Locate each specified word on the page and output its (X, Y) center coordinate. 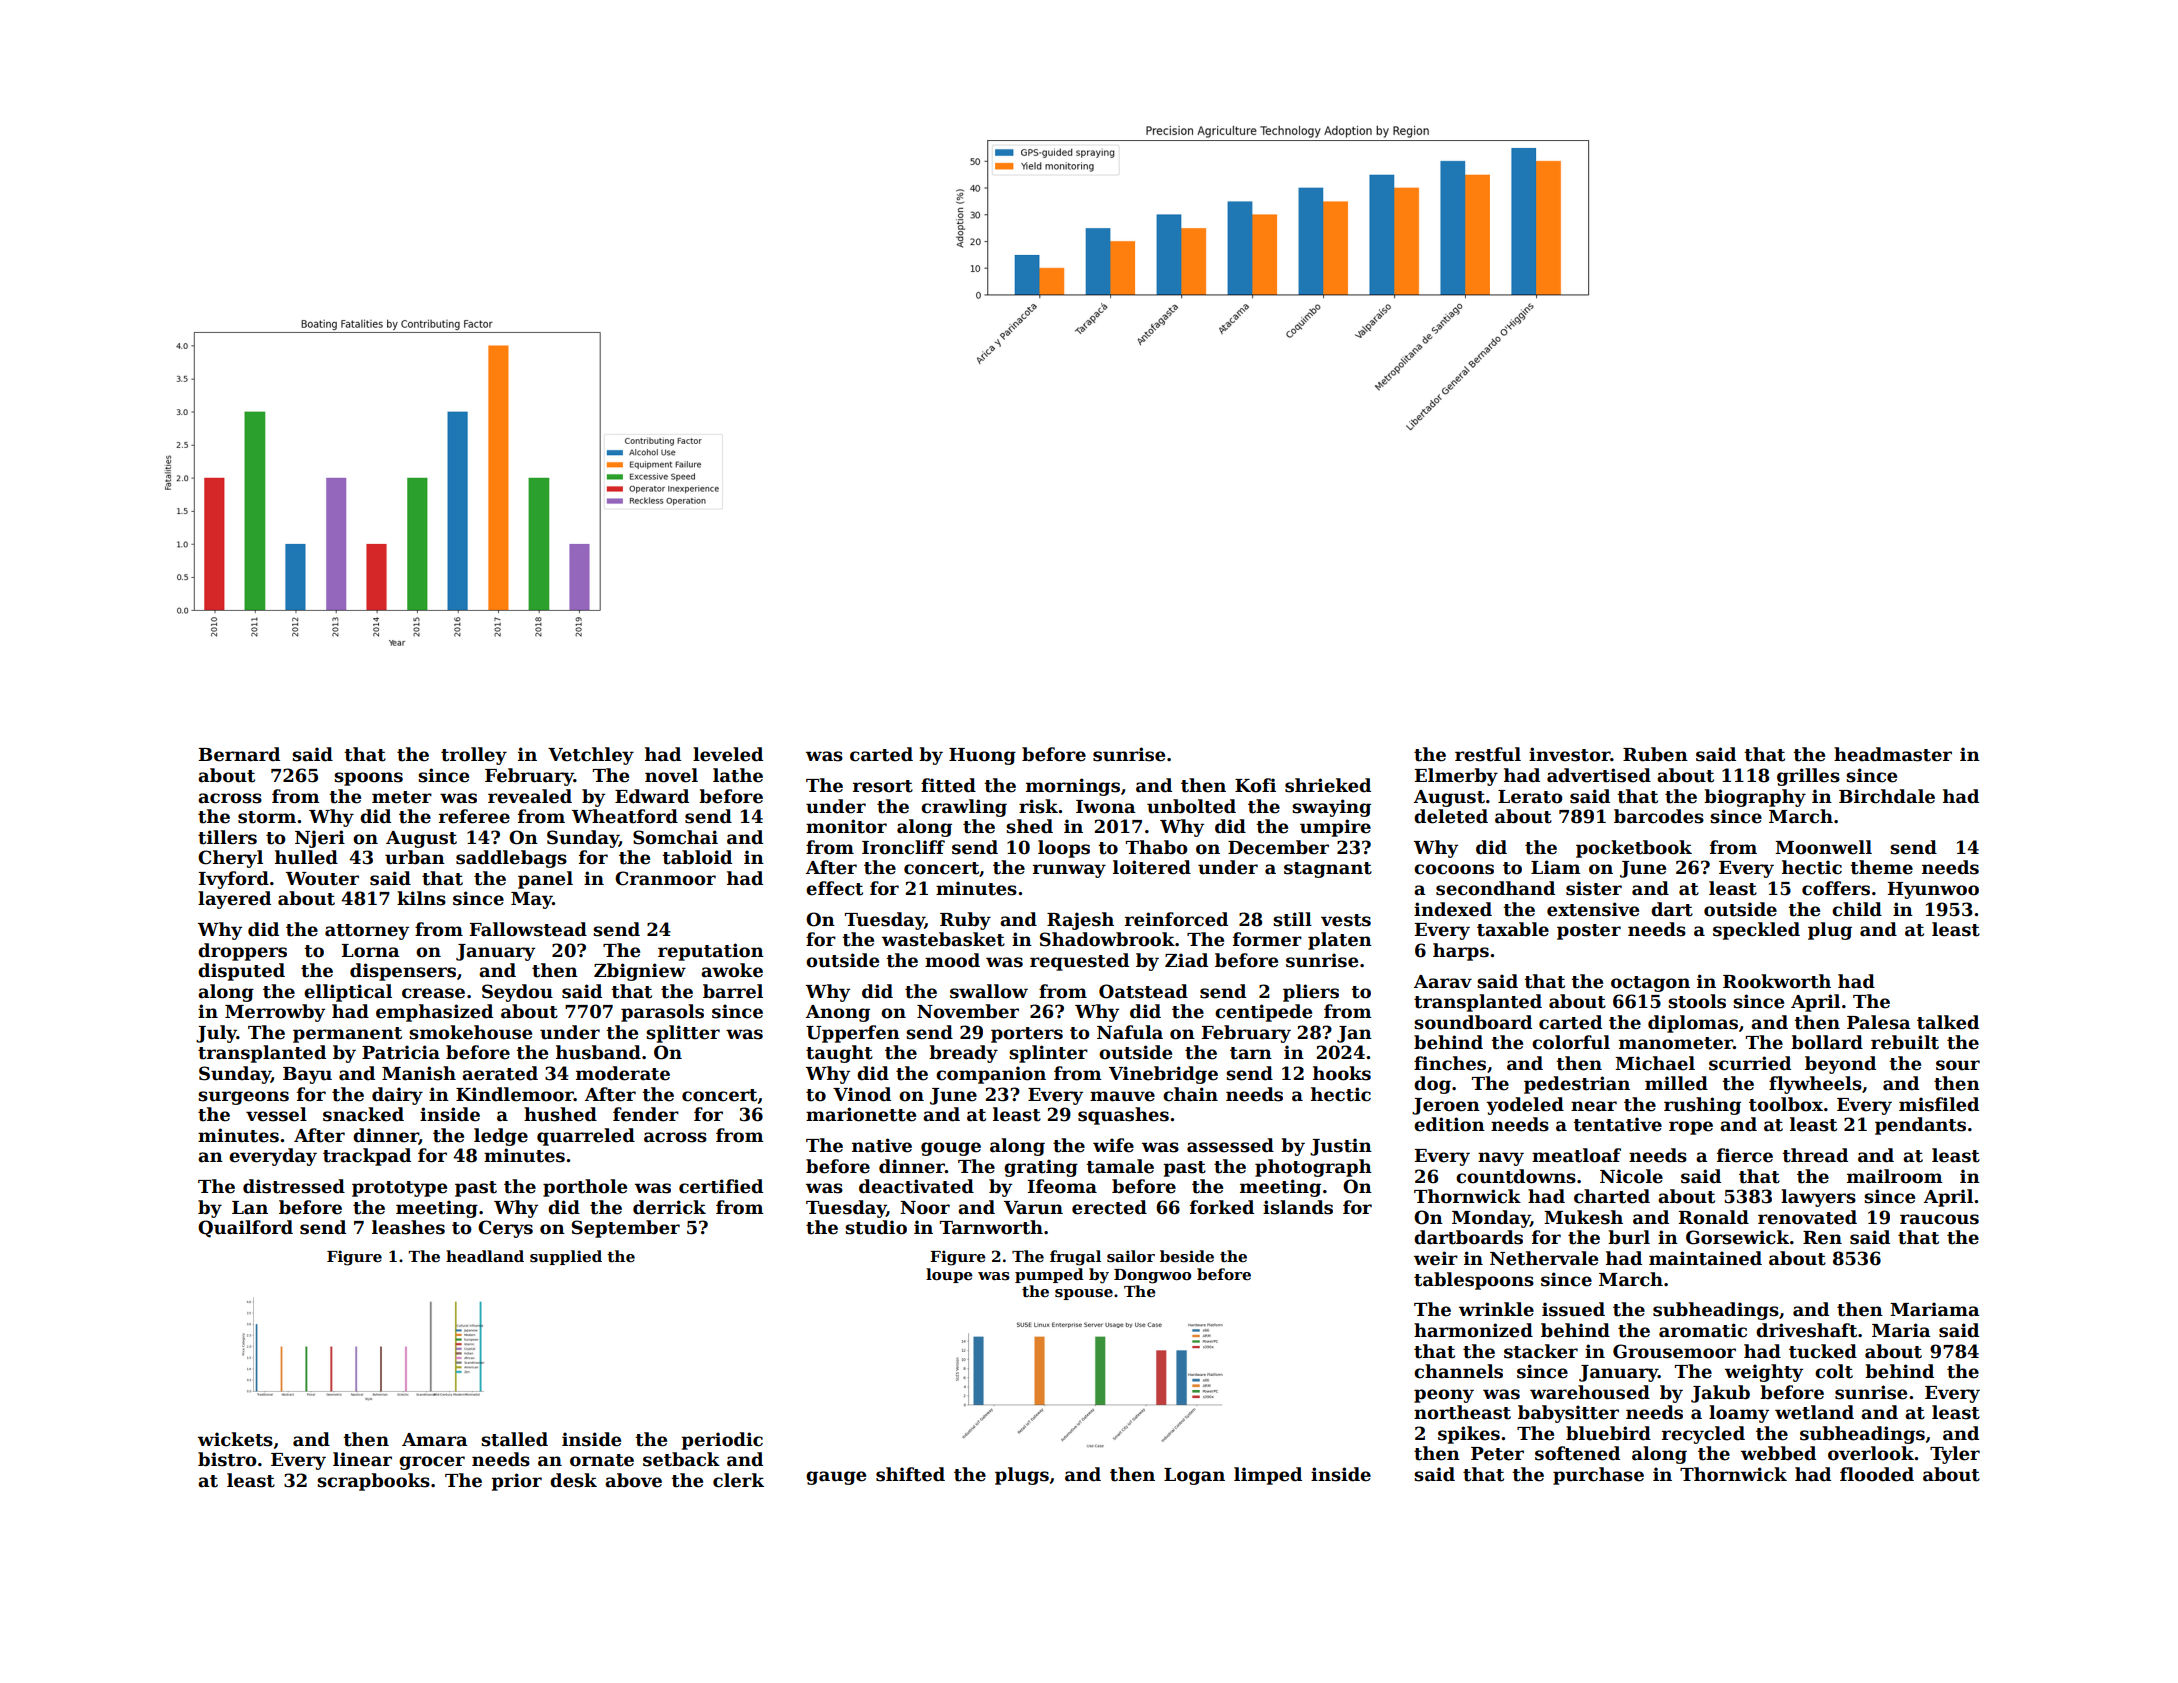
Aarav (1443, 982)
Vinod (862, 1094)
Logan (1194, 1476)
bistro (227, 1459)
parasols (662, 1013)
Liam (1556, 867)
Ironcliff (903, 847)
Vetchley (591, 756)
